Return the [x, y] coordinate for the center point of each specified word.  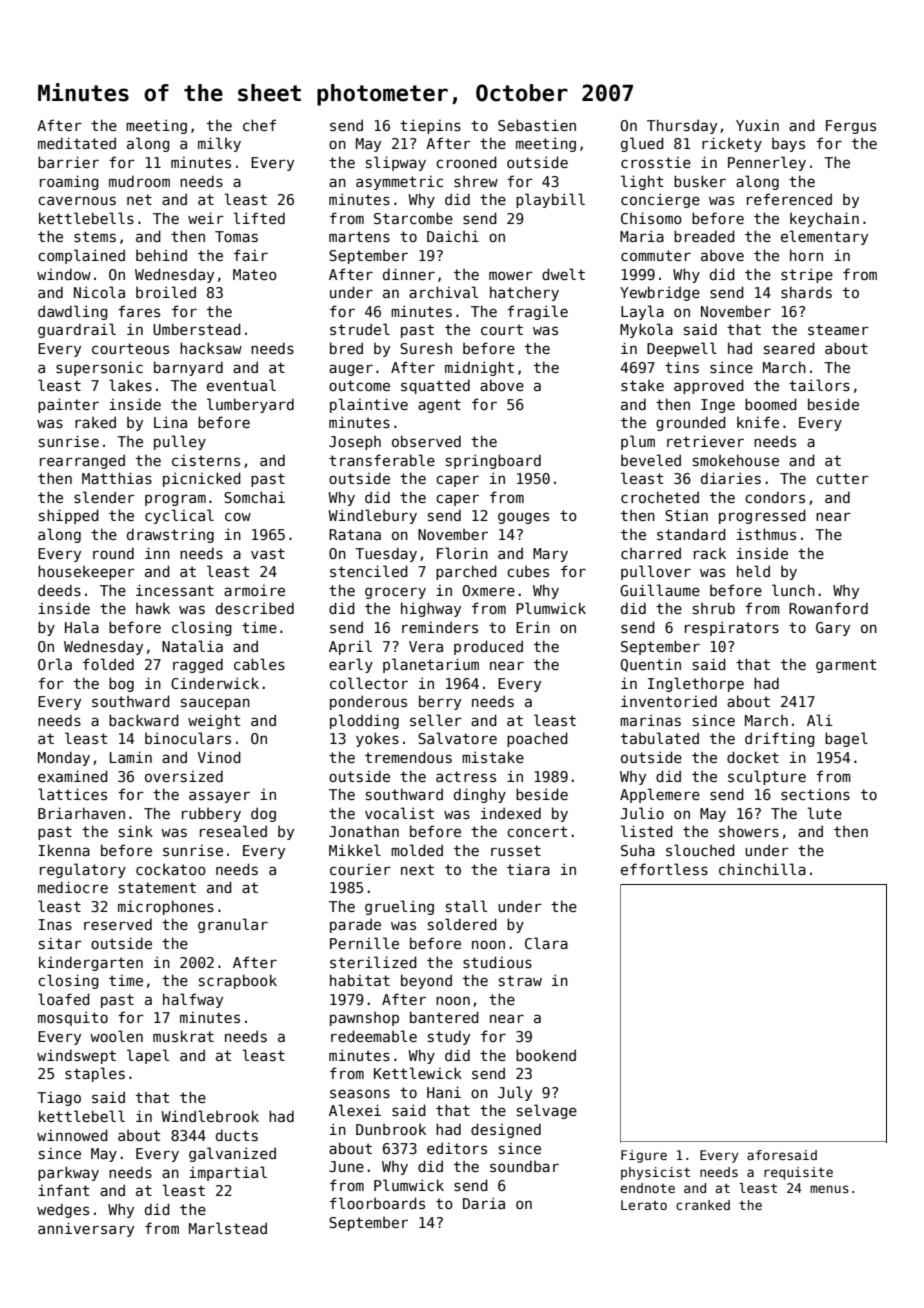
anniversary [86, 1229]
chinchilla [762, 869]
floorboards [377, 1203]
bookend [546, 1055]
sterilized [373, 962]
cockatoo [171, 869]
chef [259, 125]
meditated [77, 143]
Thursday [682, 126]
